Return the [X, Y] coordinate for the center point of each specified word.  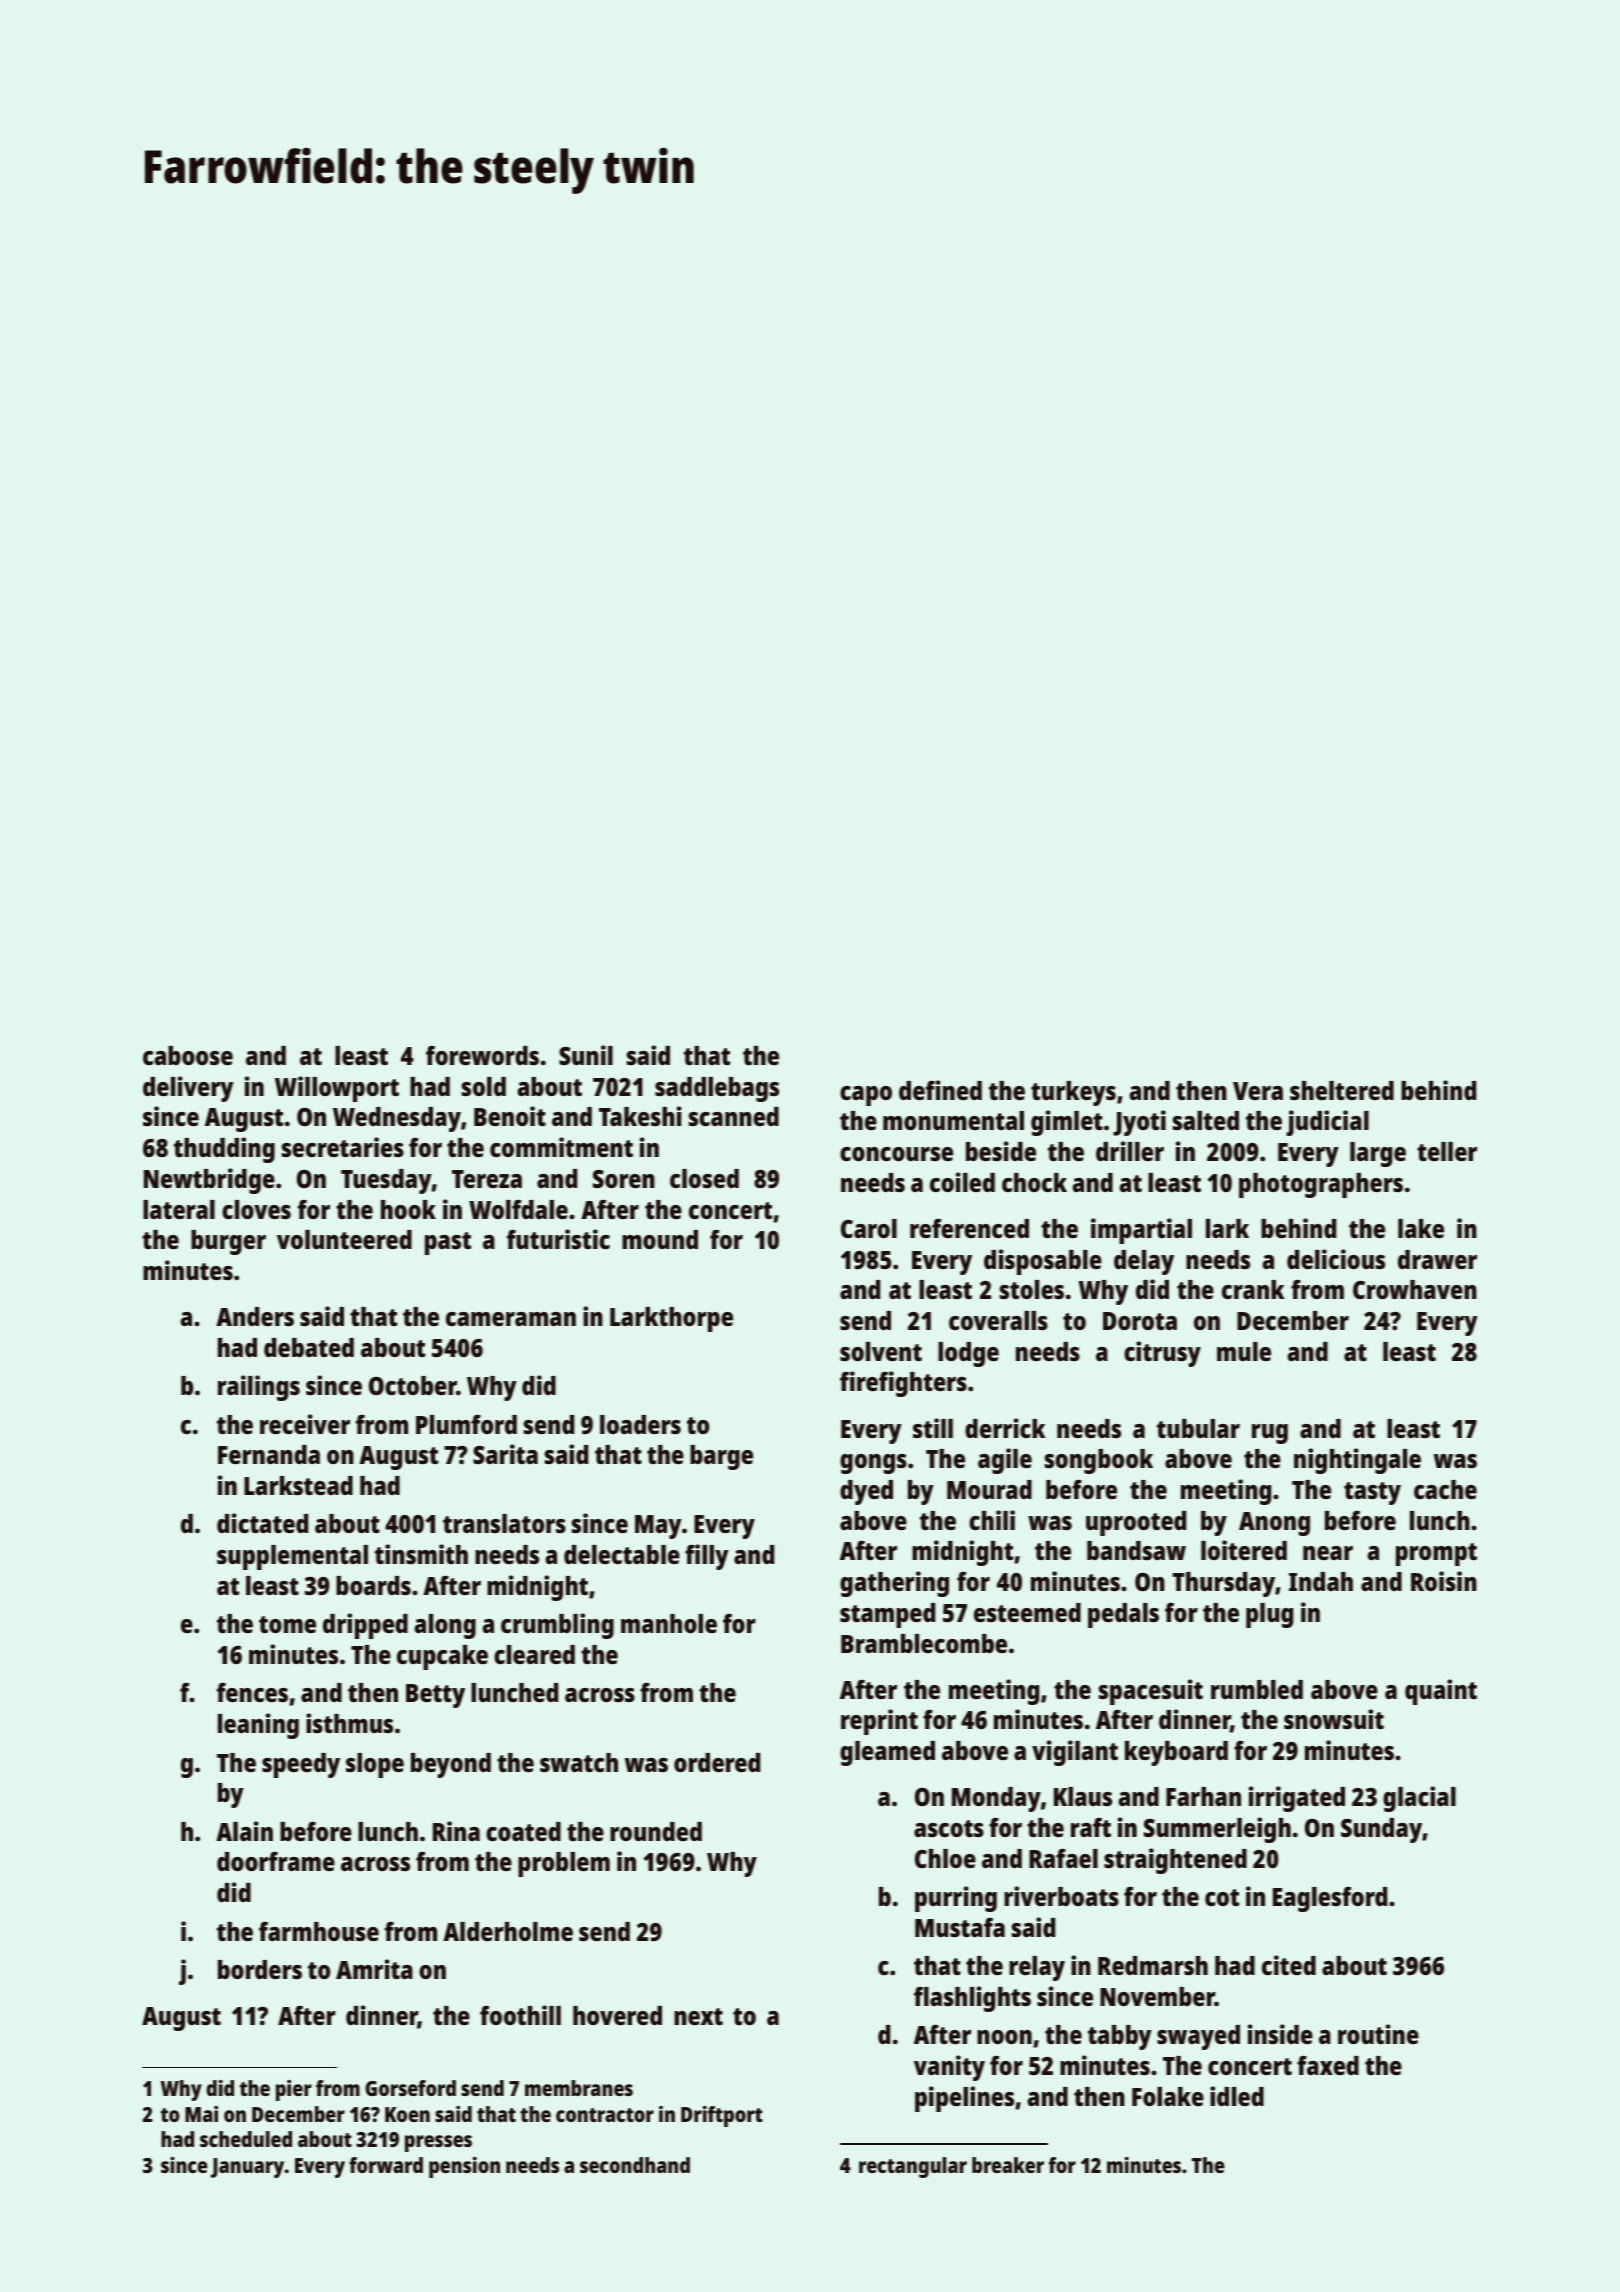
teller [1447, 1151]
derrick [1005, 1428]
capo [866, 1096]
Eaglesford [1330, 1899]
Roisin [1444, 1581]
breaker [1008, 2165]
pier [294, 2090]
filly [707, 1557]
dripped [365, 1626]
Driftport [722, 2116]
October [413, 1385]
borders [260, 1969]
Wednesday [397, 1119]
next [698, 2016]
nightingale [1357, 1461]
